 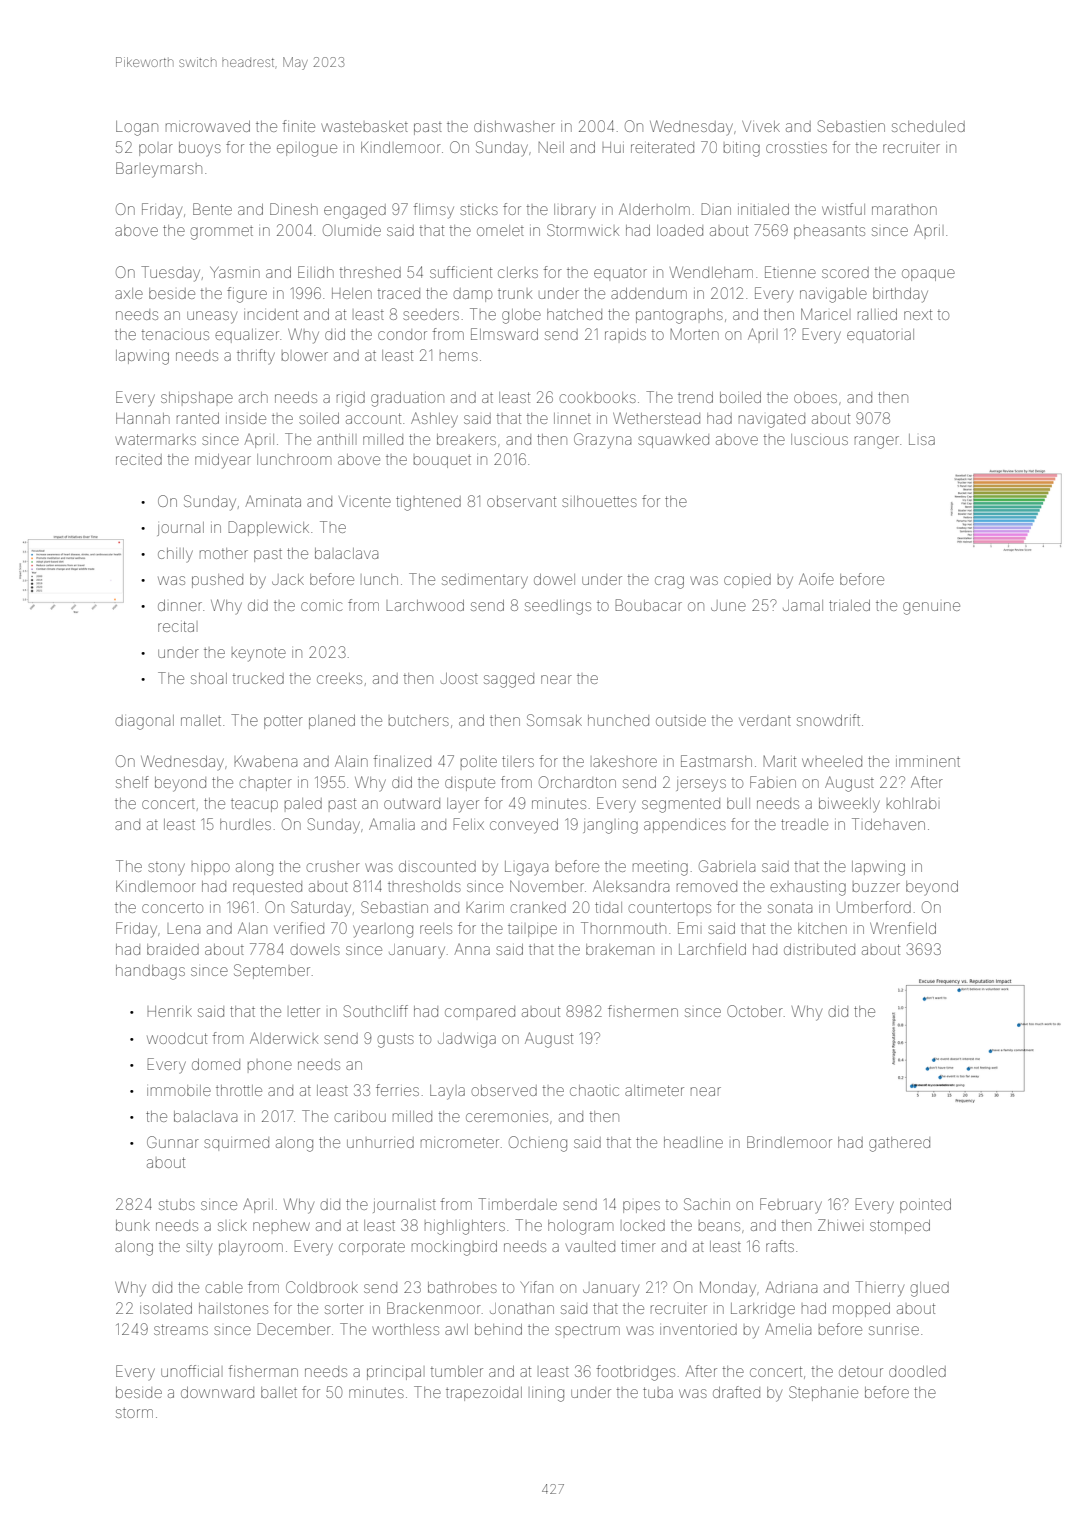 I want to click on hunched, so click(x=618, y=720).
